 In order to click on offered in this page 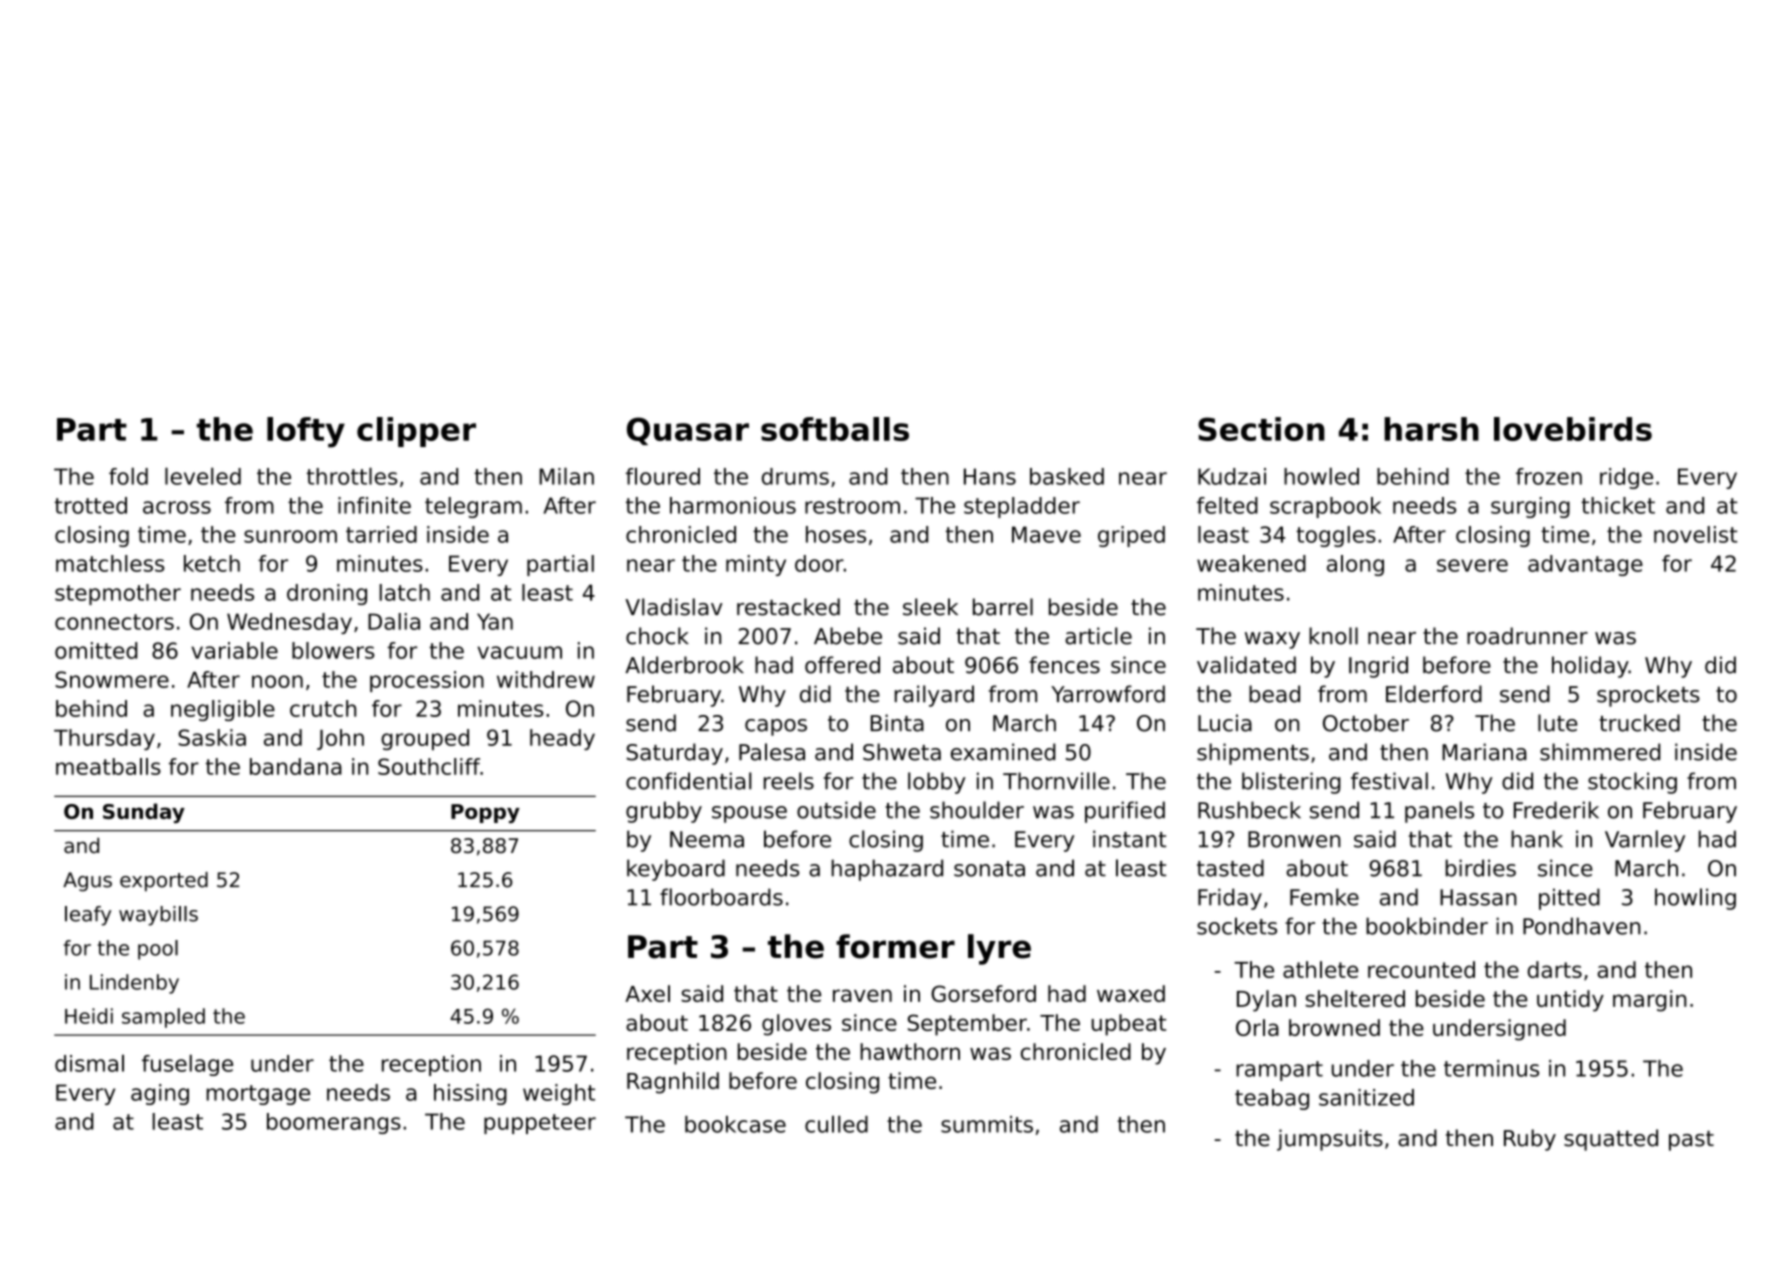, I will do `click(842, 665)`.
